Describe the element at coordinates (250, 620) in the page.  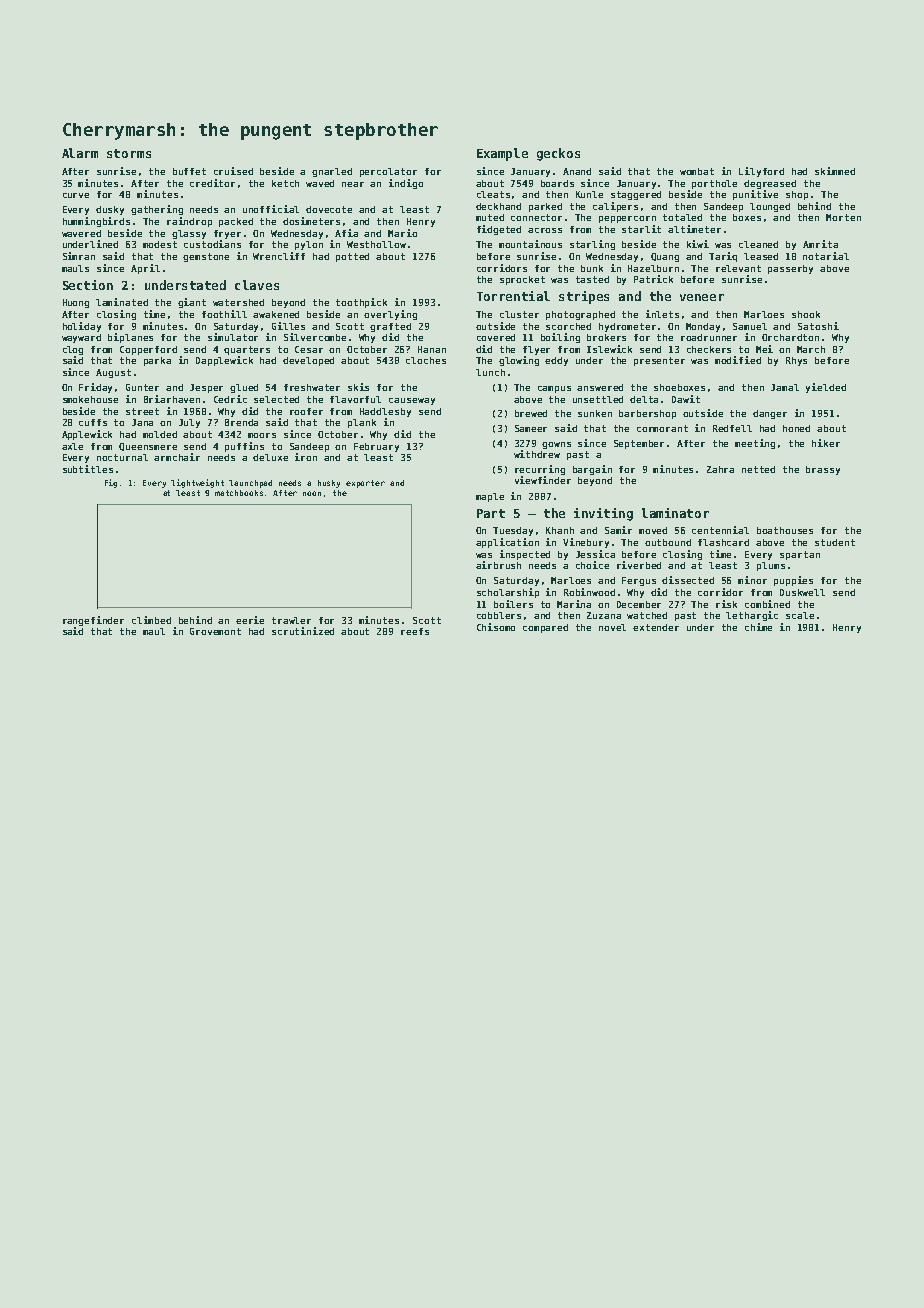
I see `eerie` at that location.
